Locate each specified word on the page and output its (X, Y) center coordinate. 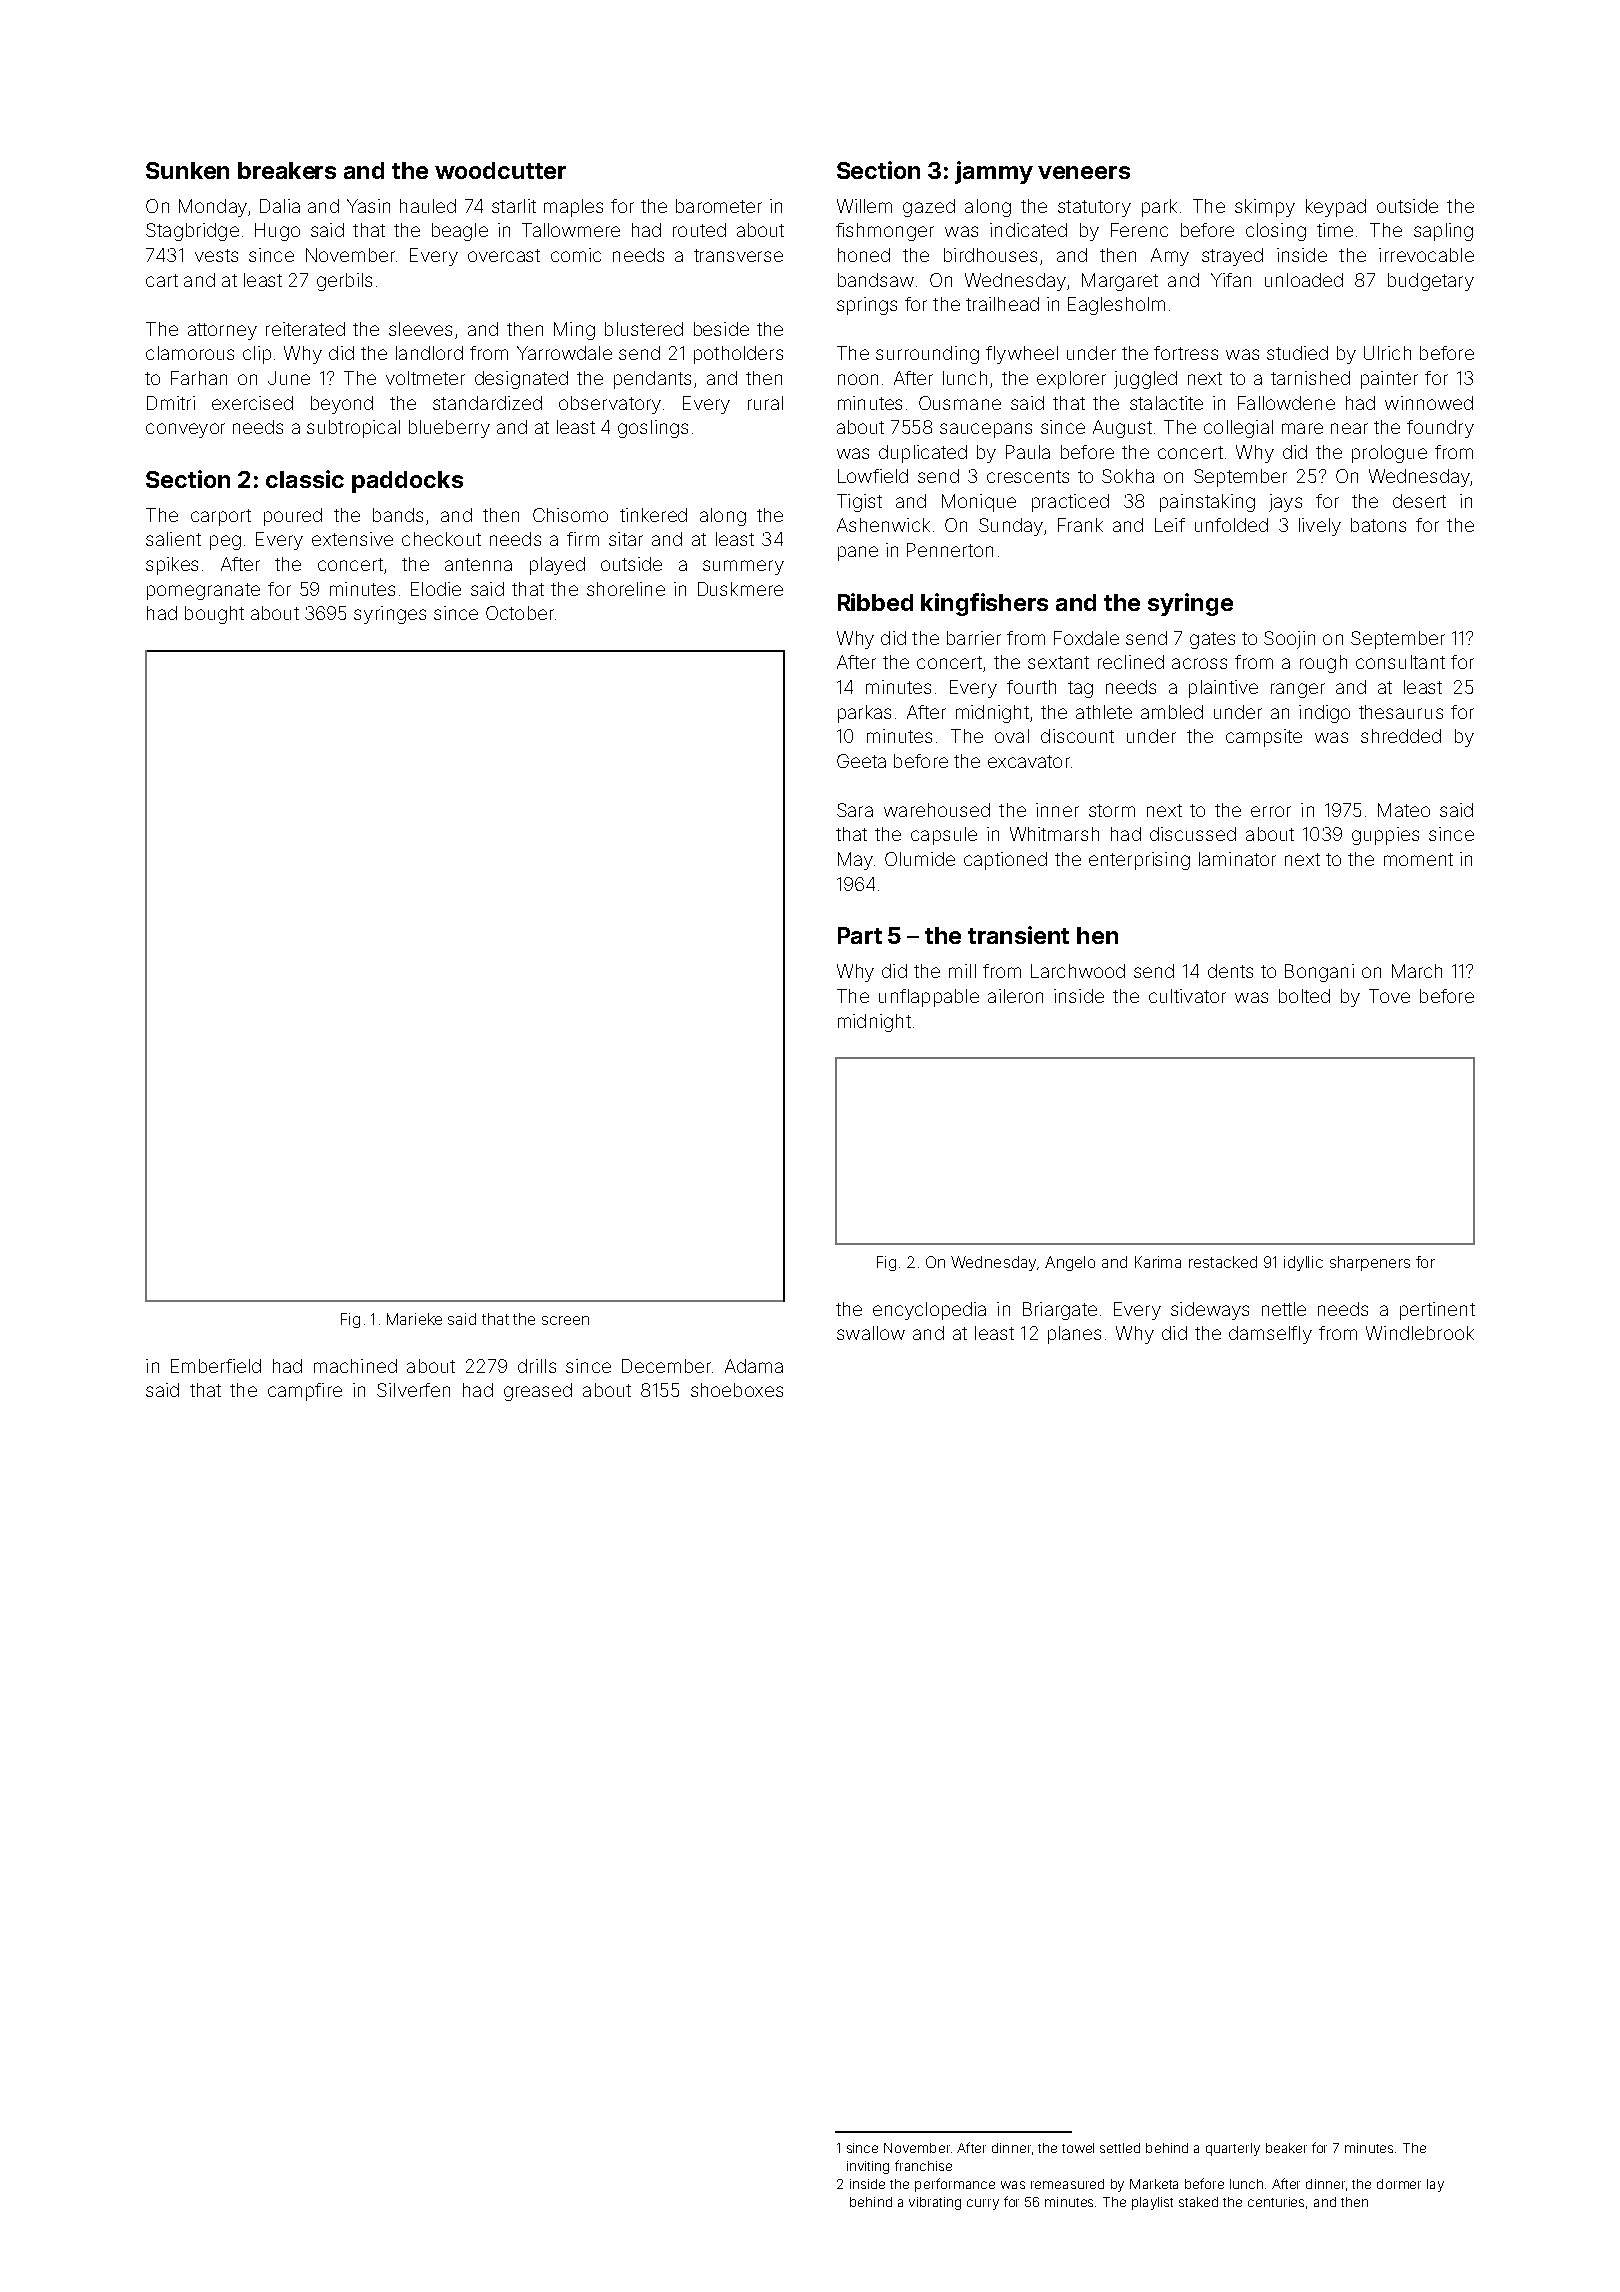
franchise (923, 2165)
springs (867, 306)
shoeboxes (737, 1390)
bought (214, 615)
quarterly (1233, 2149)
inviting (868, 2167)
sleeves (420, 329)
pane (858, 553)
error (1271, 811)
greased (538, 1392)
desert (1419, 501)
